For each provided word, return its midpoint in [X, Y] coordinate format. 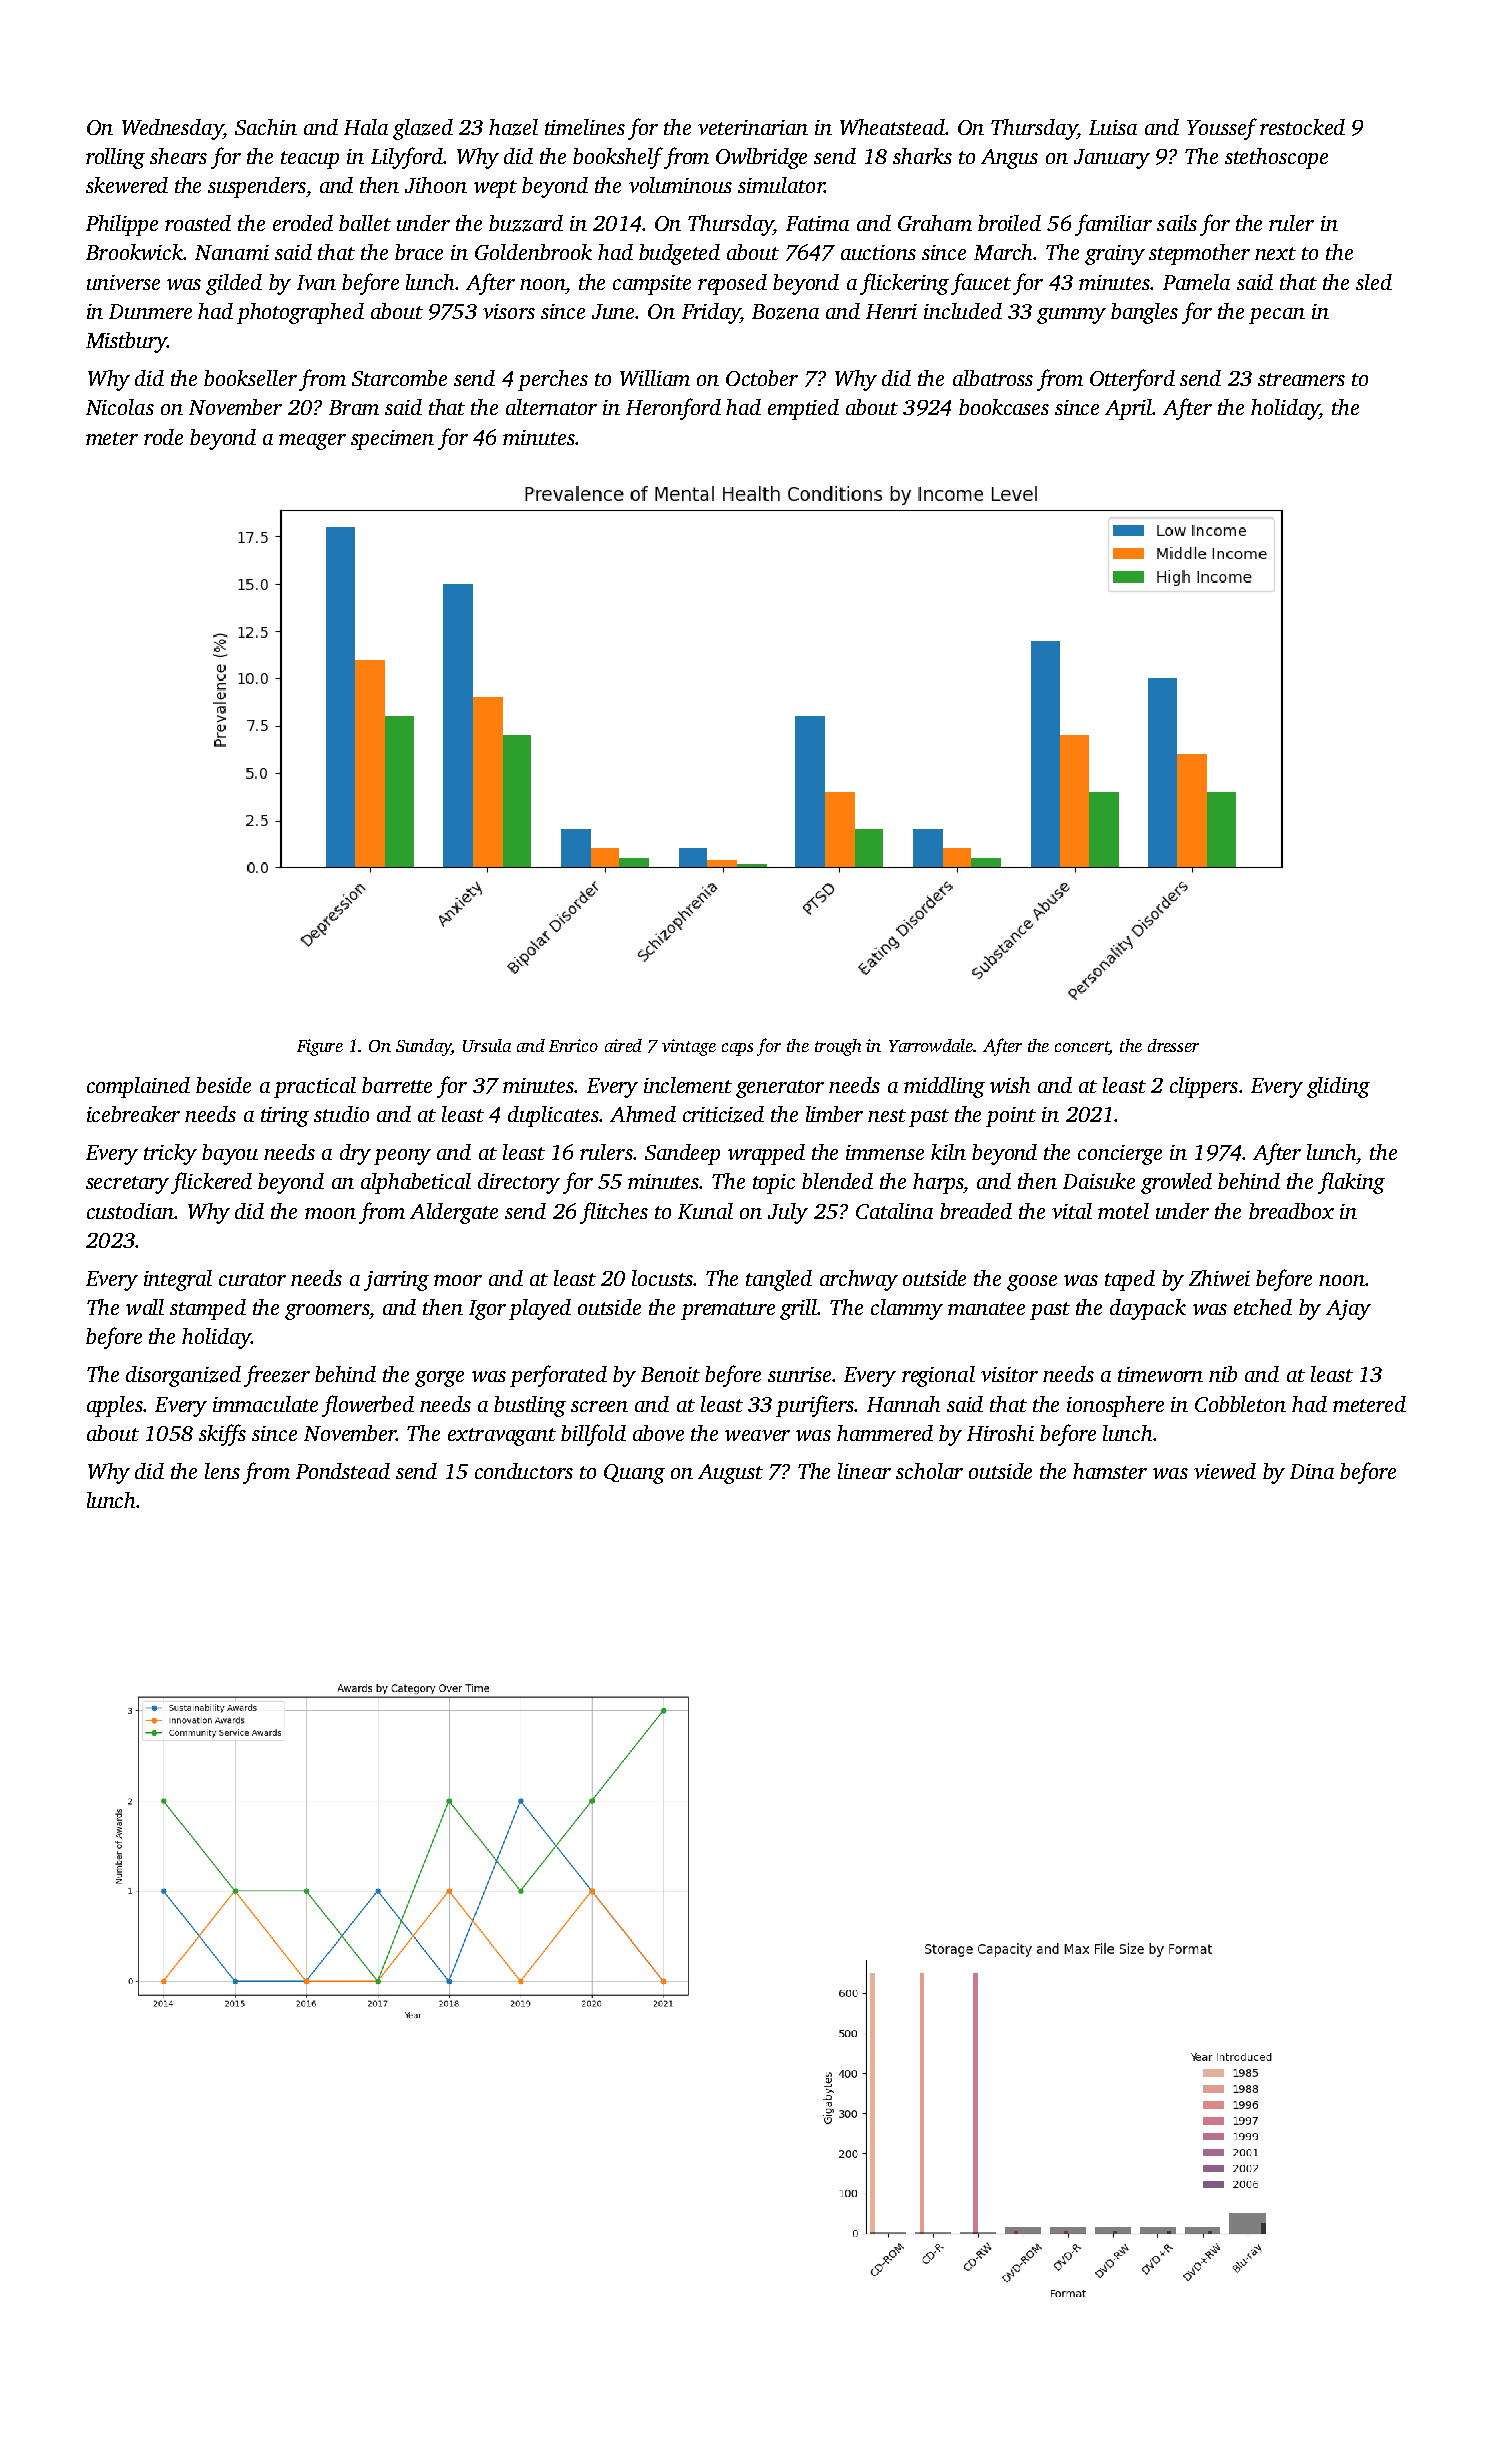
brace [419, 252]
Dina [1312, 1471]
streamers [1301, 379]
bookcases [1004, 407]
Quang [634, 1474]
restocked [1302, 127]
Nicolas [120, 407]
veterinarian [753, 127]
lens [222, 1471]
